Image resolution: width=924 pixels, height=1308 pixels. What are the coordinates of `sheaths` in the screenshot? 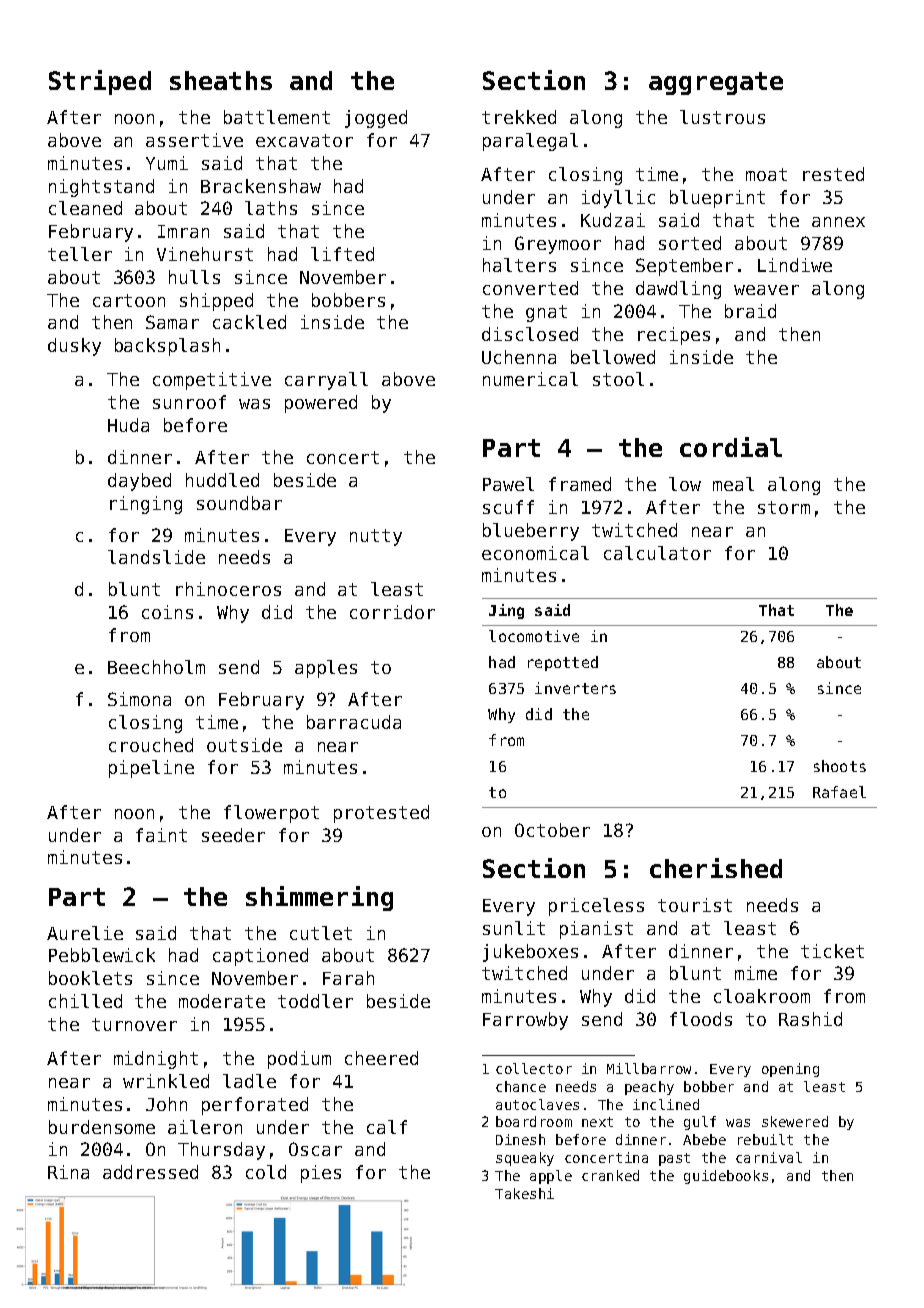 It's located at (221, 80).
